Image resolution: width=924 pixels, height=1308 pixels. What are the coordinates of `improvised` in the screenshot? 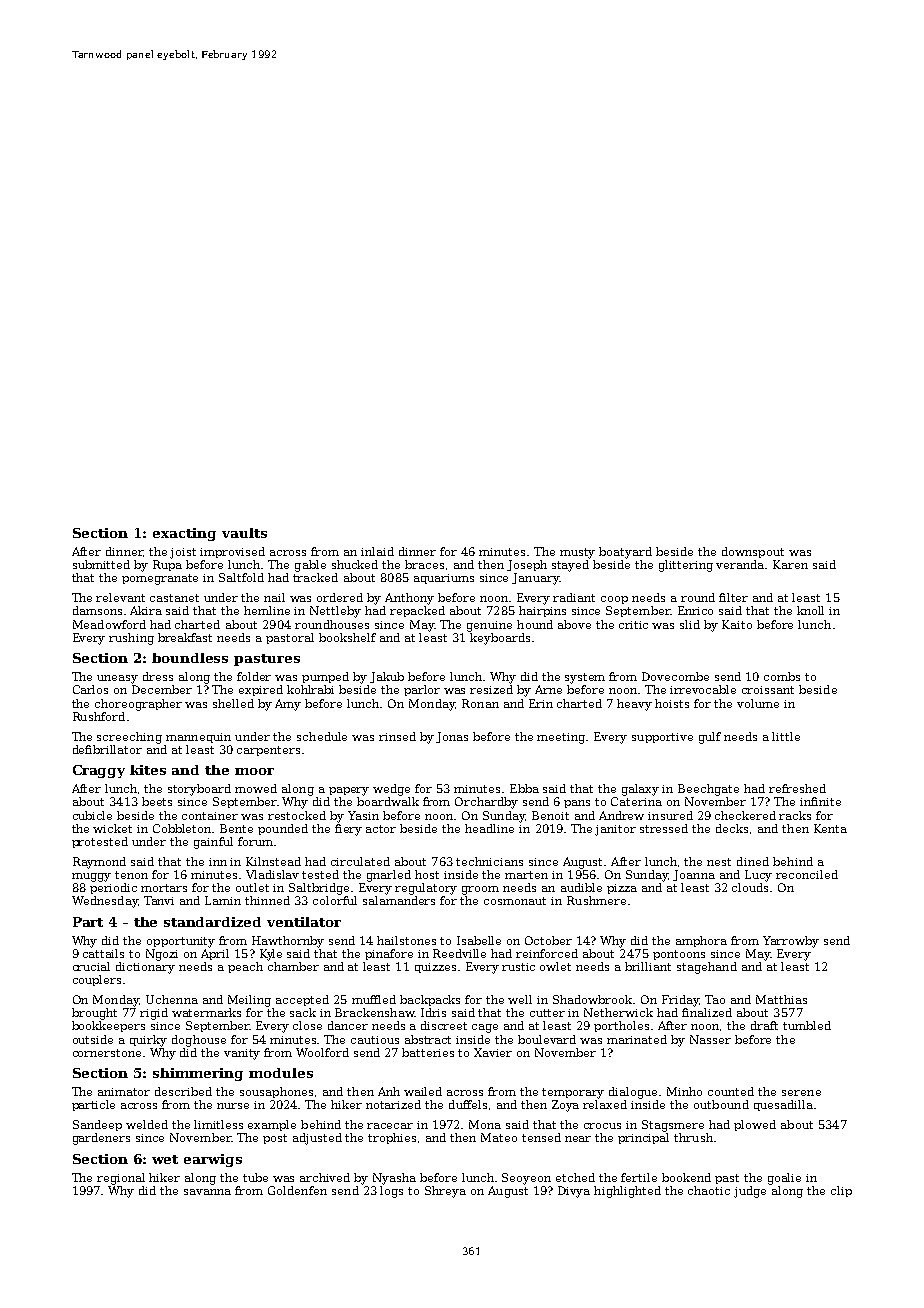 It's located at (232, 552).
